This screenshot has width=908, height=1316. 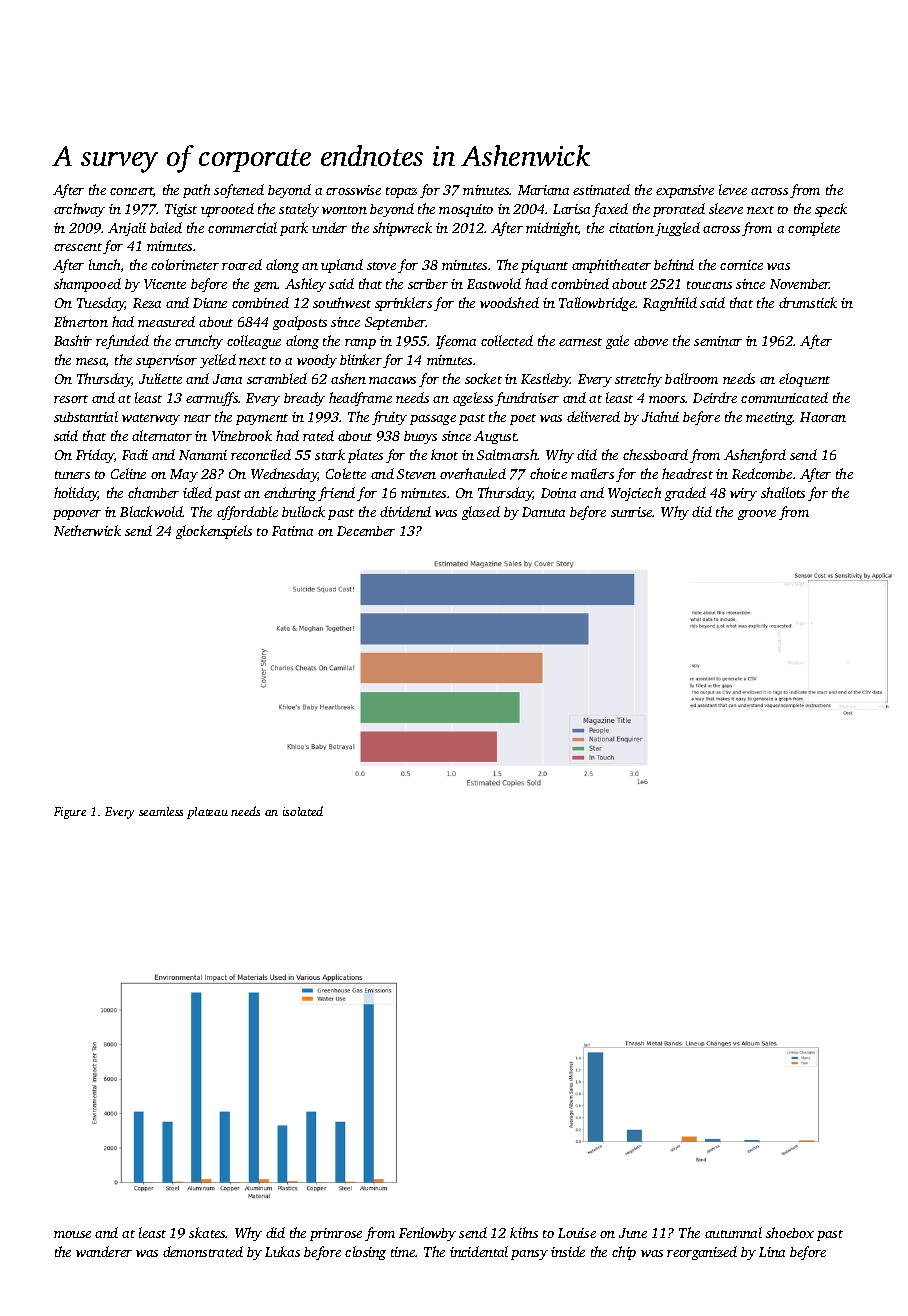 What do you see at coordinates (427, 1234) in the screenshot?
I see `Fenlowby` at bounding box center [427, 1234].
